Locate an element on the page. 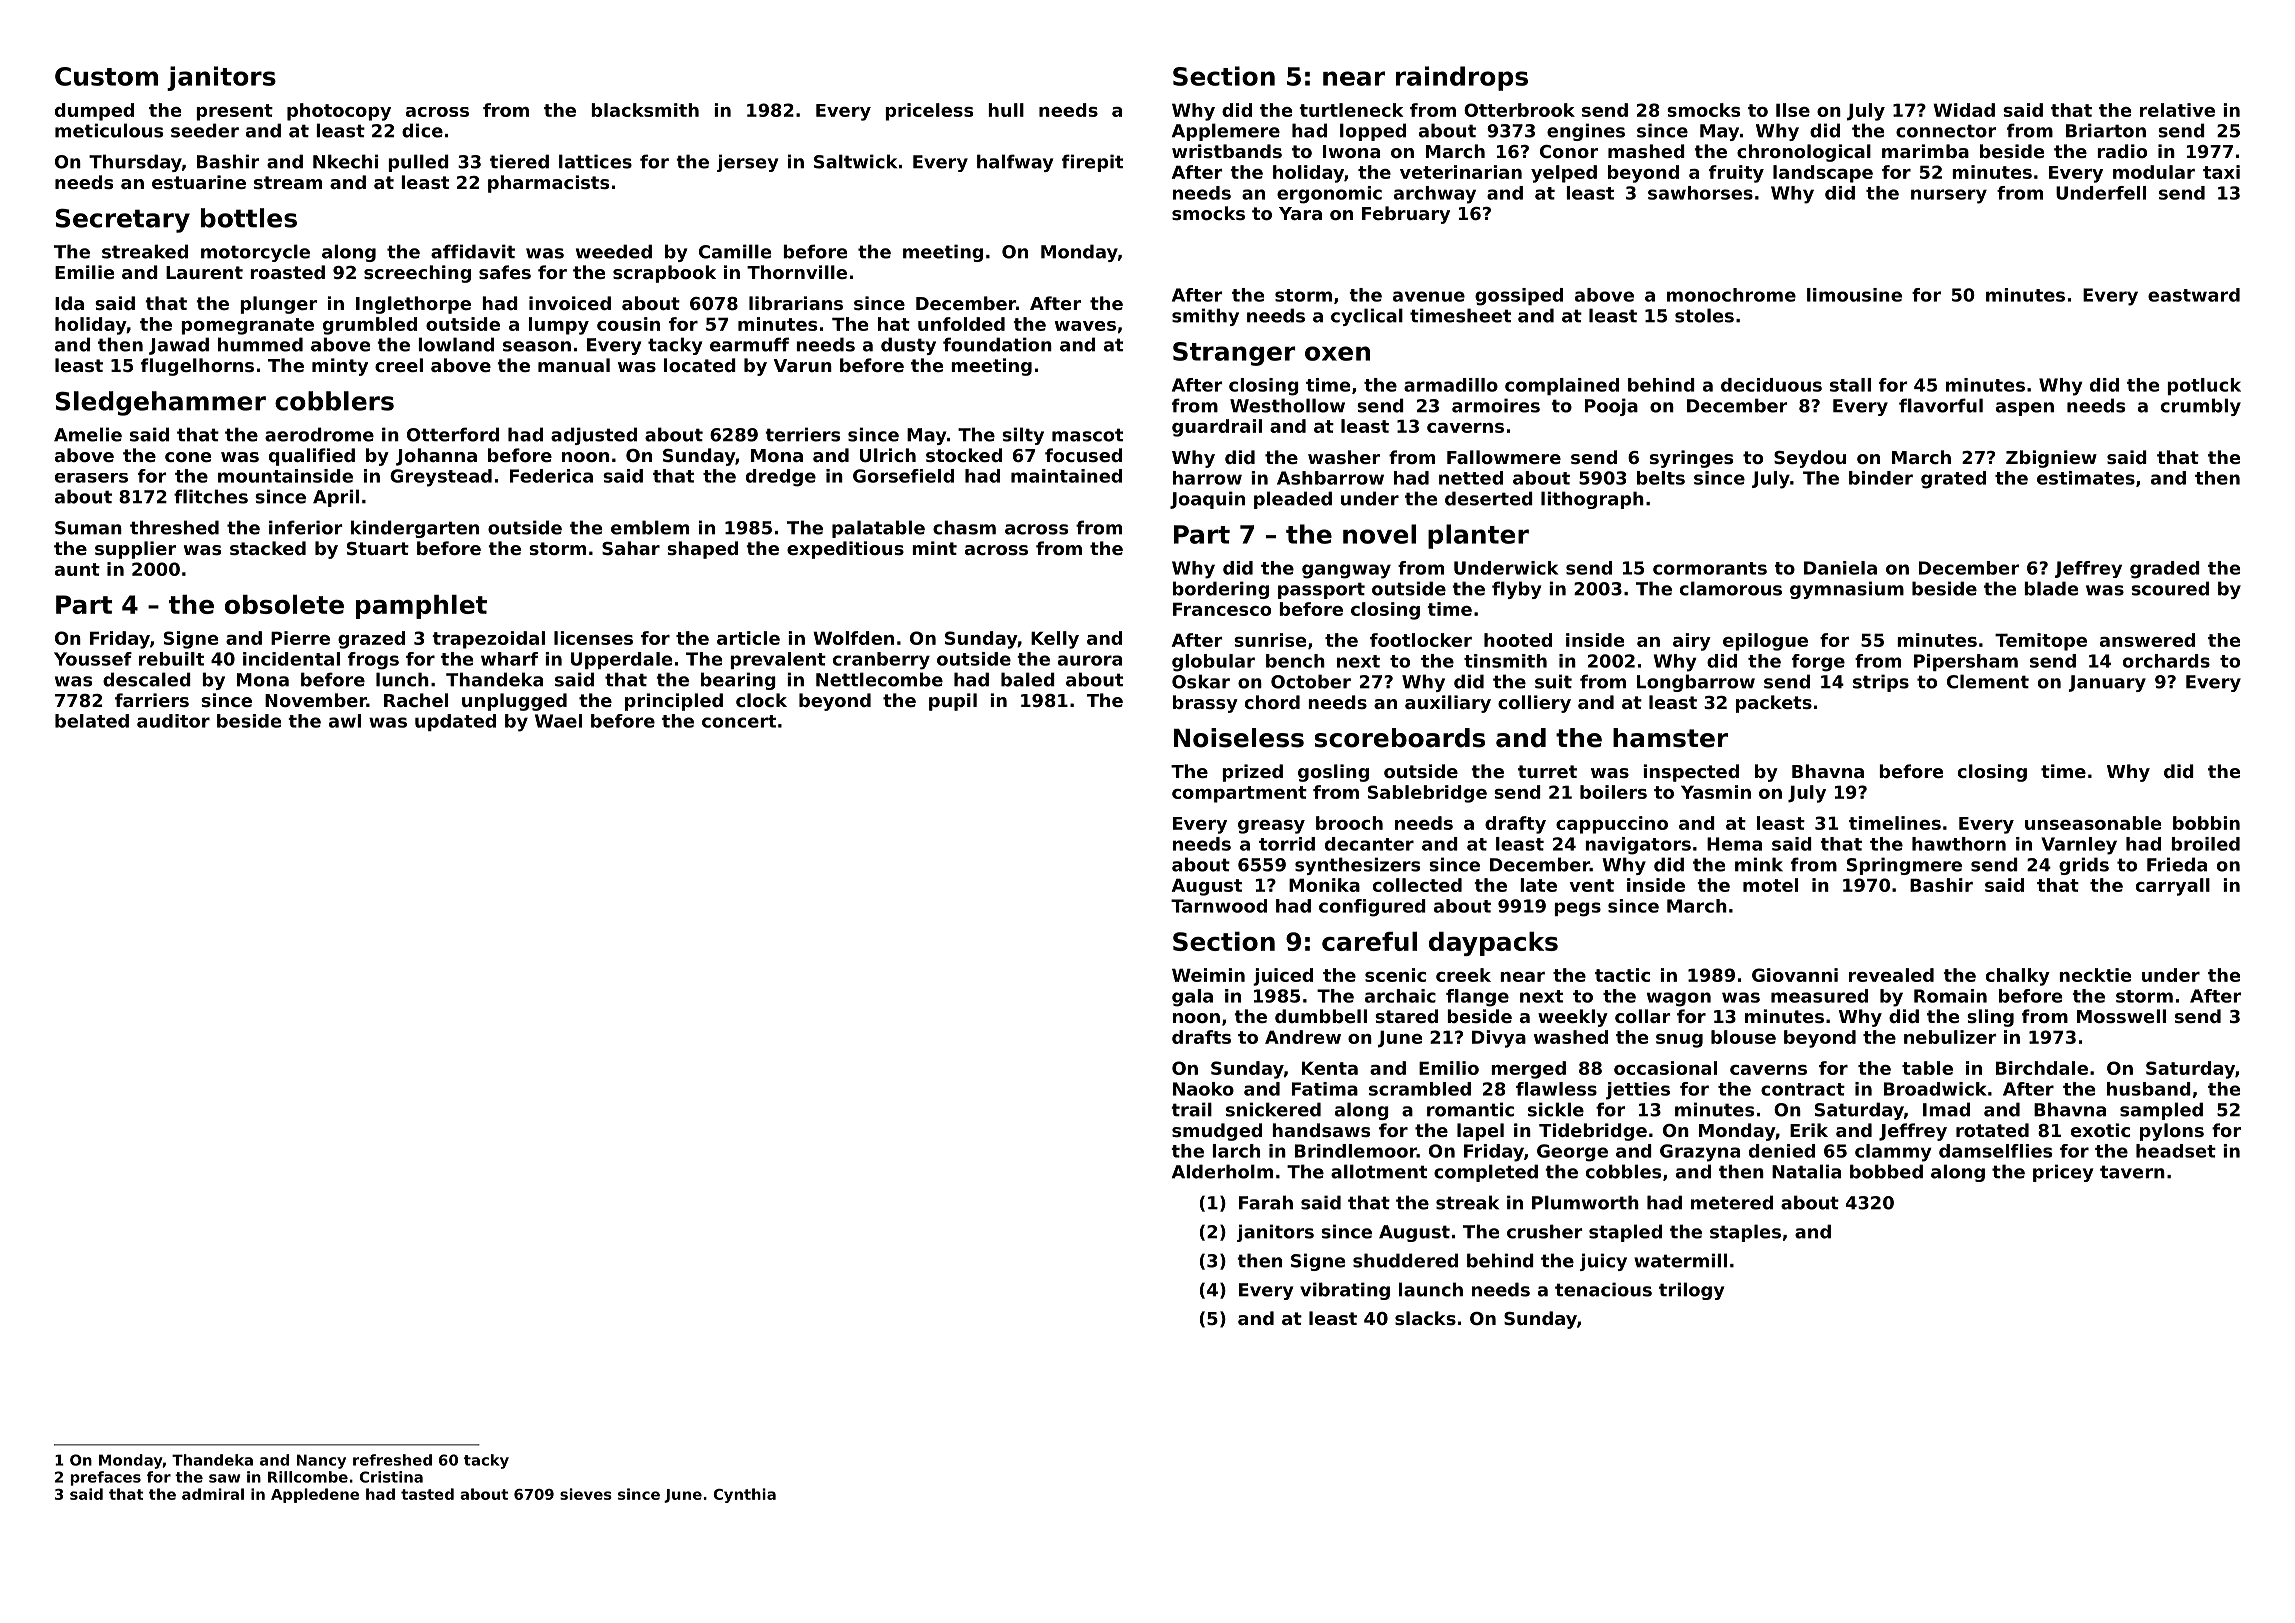 Image resolution: width=2295 pixels, height=1623 pixels. auditor is located at coordinates (173, 721).
